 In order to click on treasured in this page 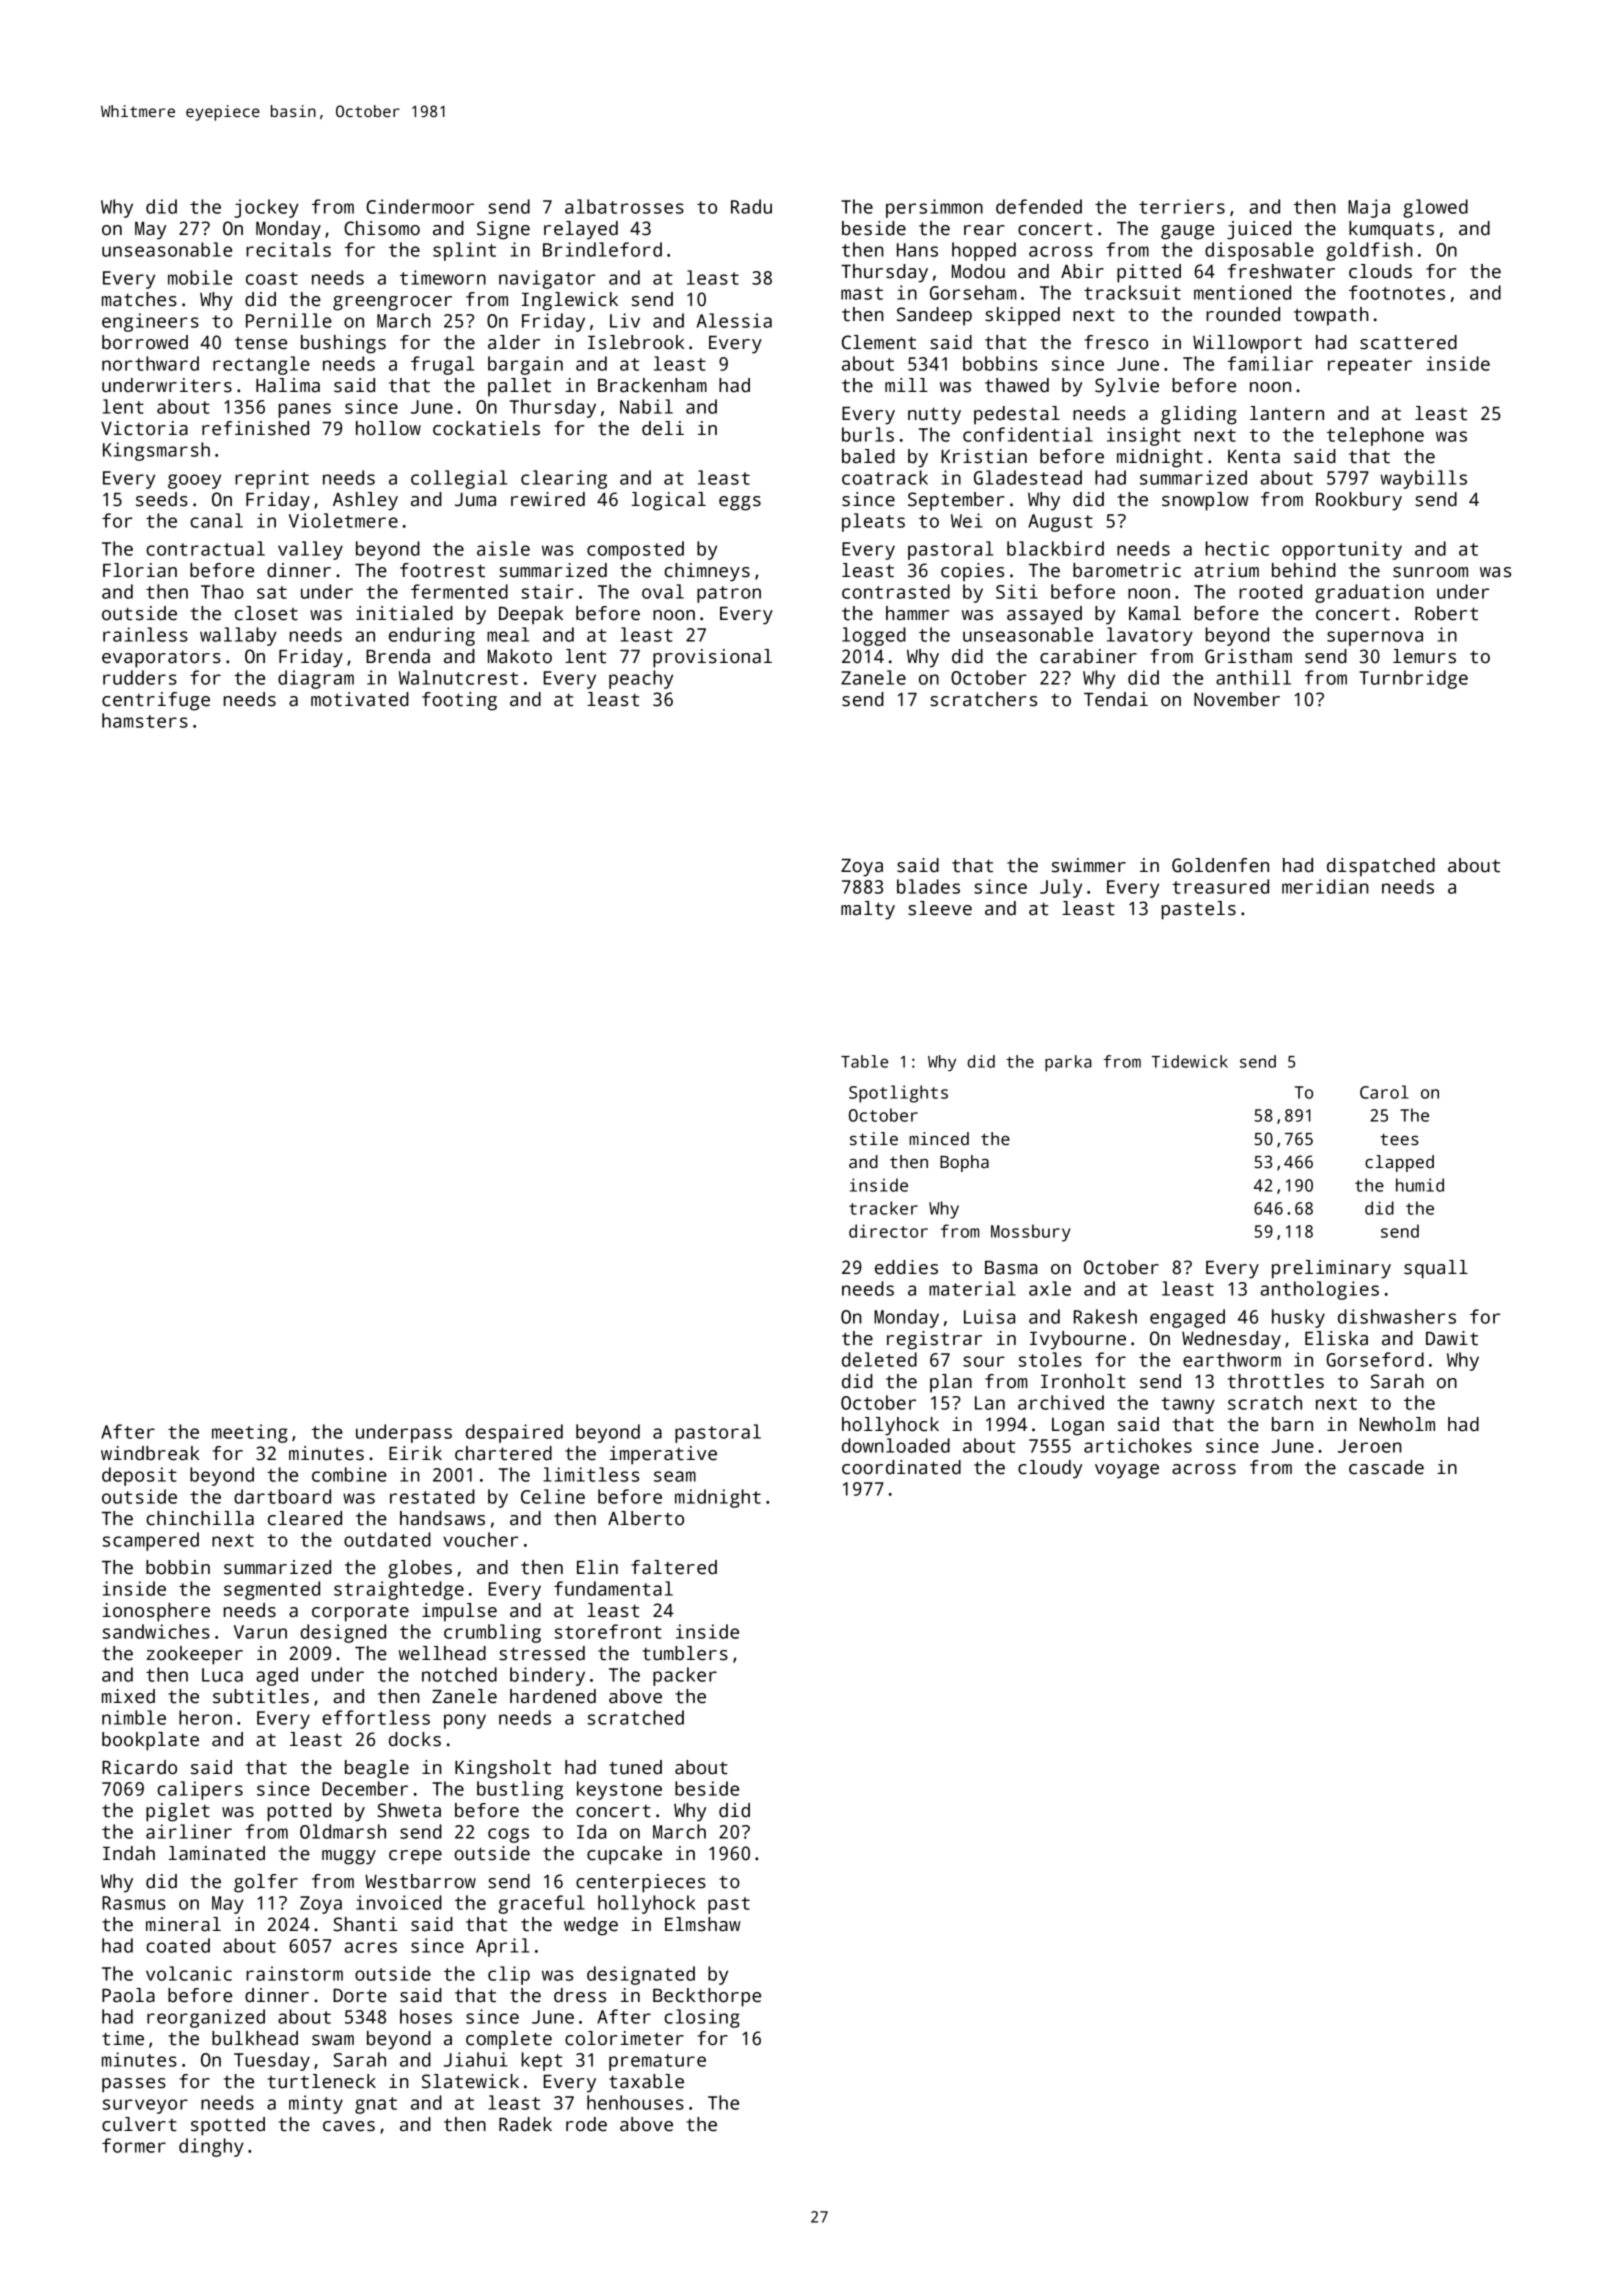, I will do `click(1220, 886)`.
